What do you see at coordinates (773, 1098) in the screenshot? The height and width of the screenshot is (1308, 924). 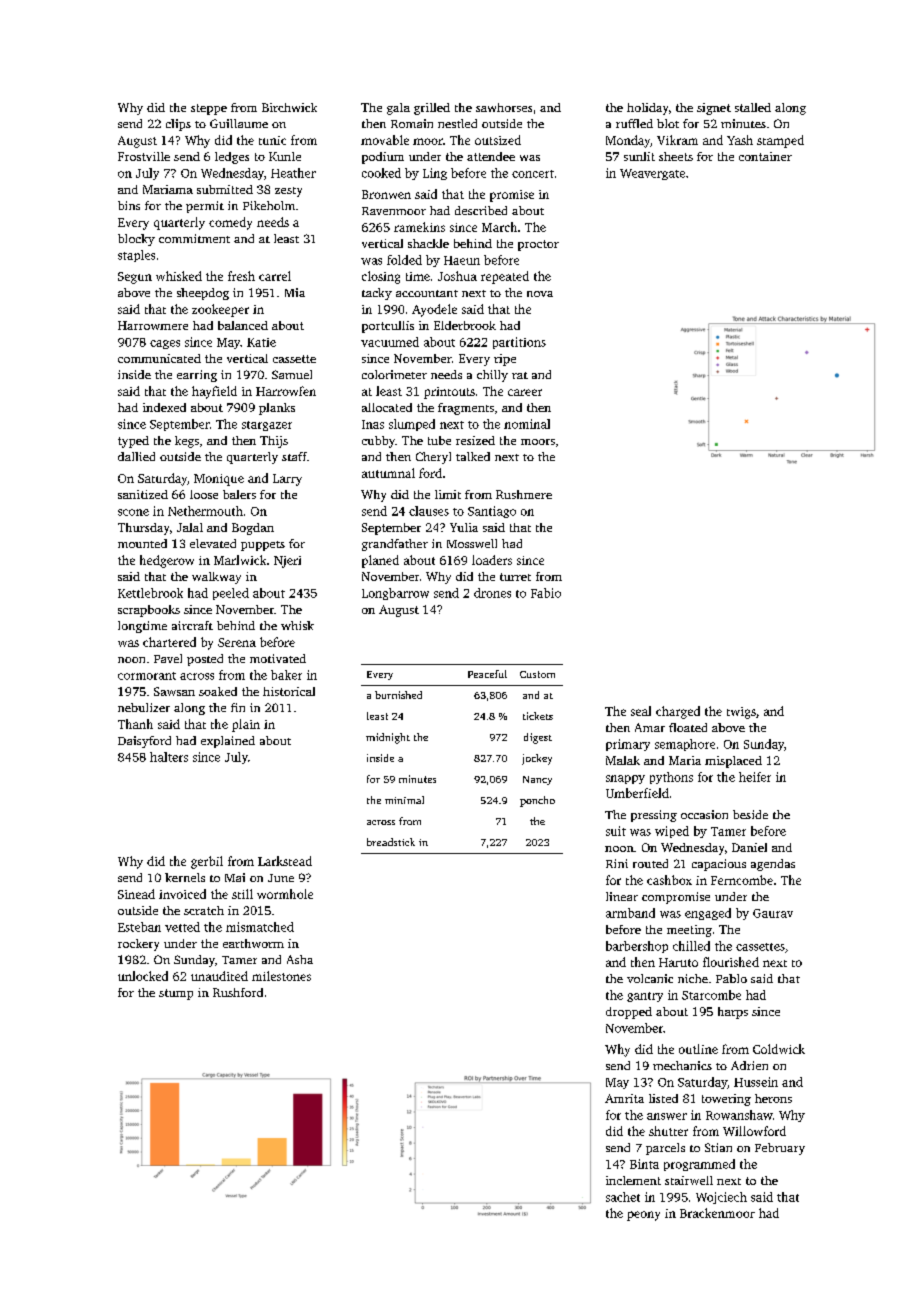 I see `herons` at bounding box center [773, 1098].
